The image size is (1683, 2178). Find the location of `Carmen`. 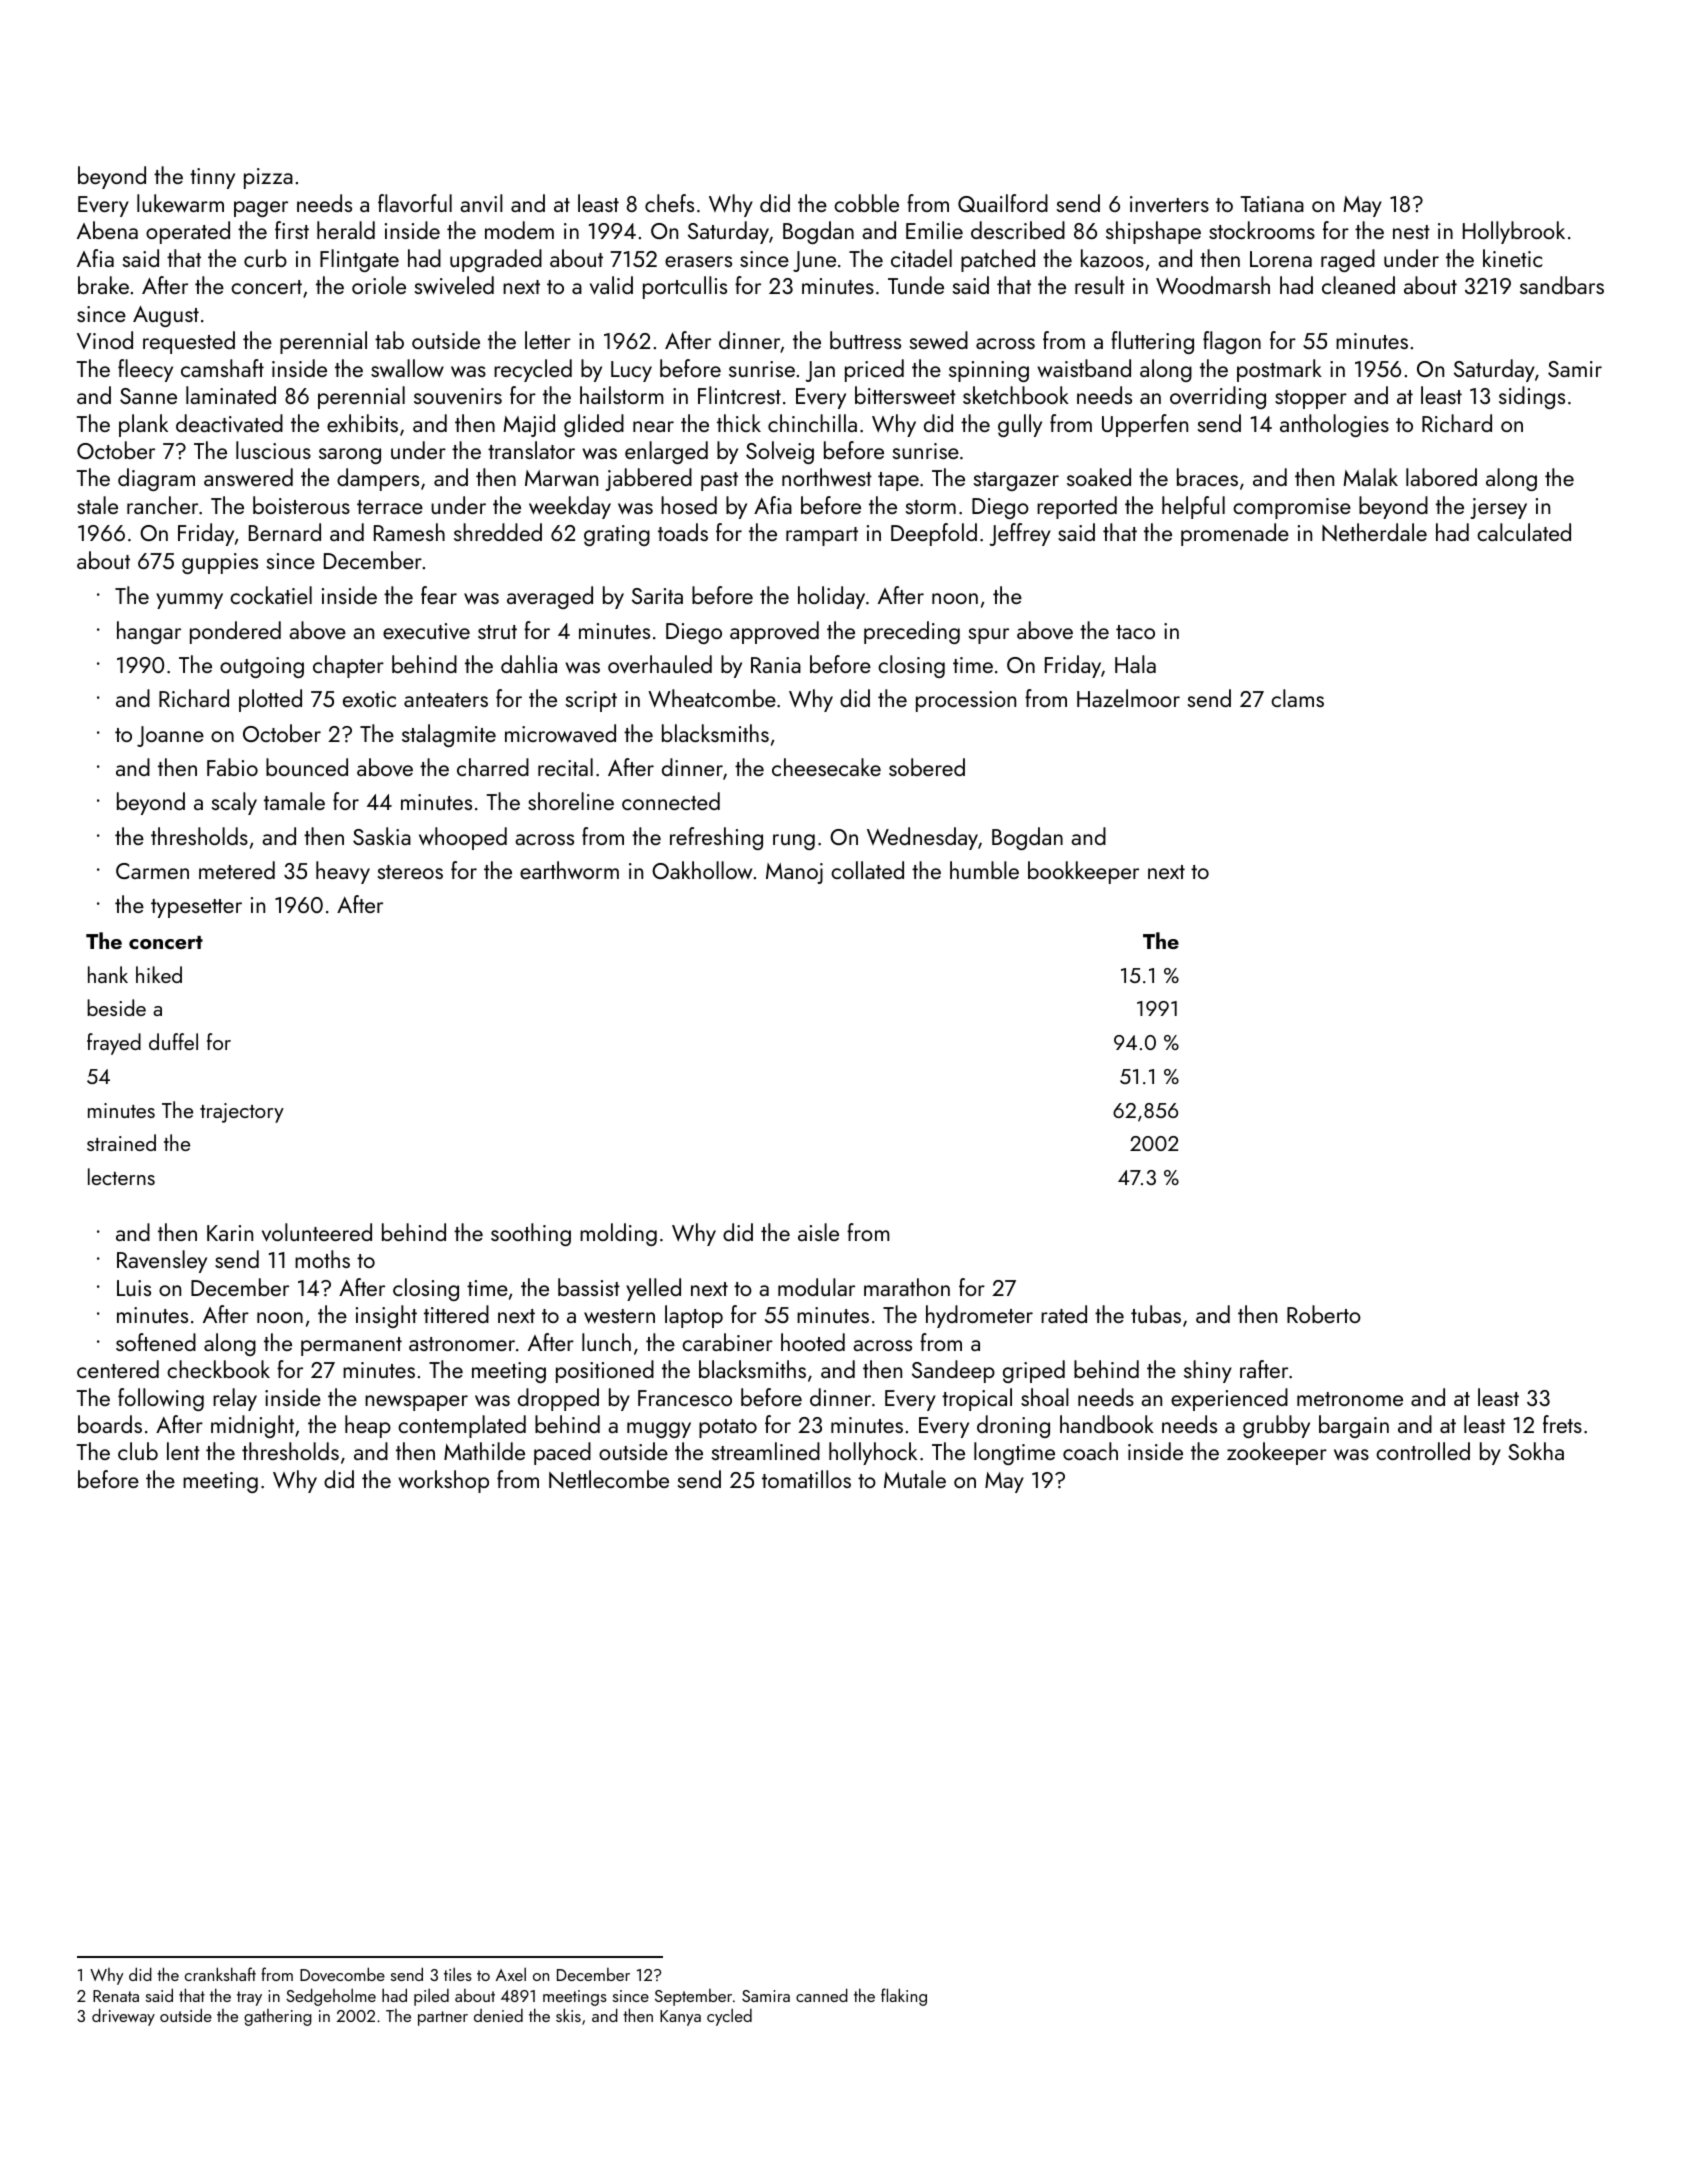

Carmen is located at coordinates (152, 871).
